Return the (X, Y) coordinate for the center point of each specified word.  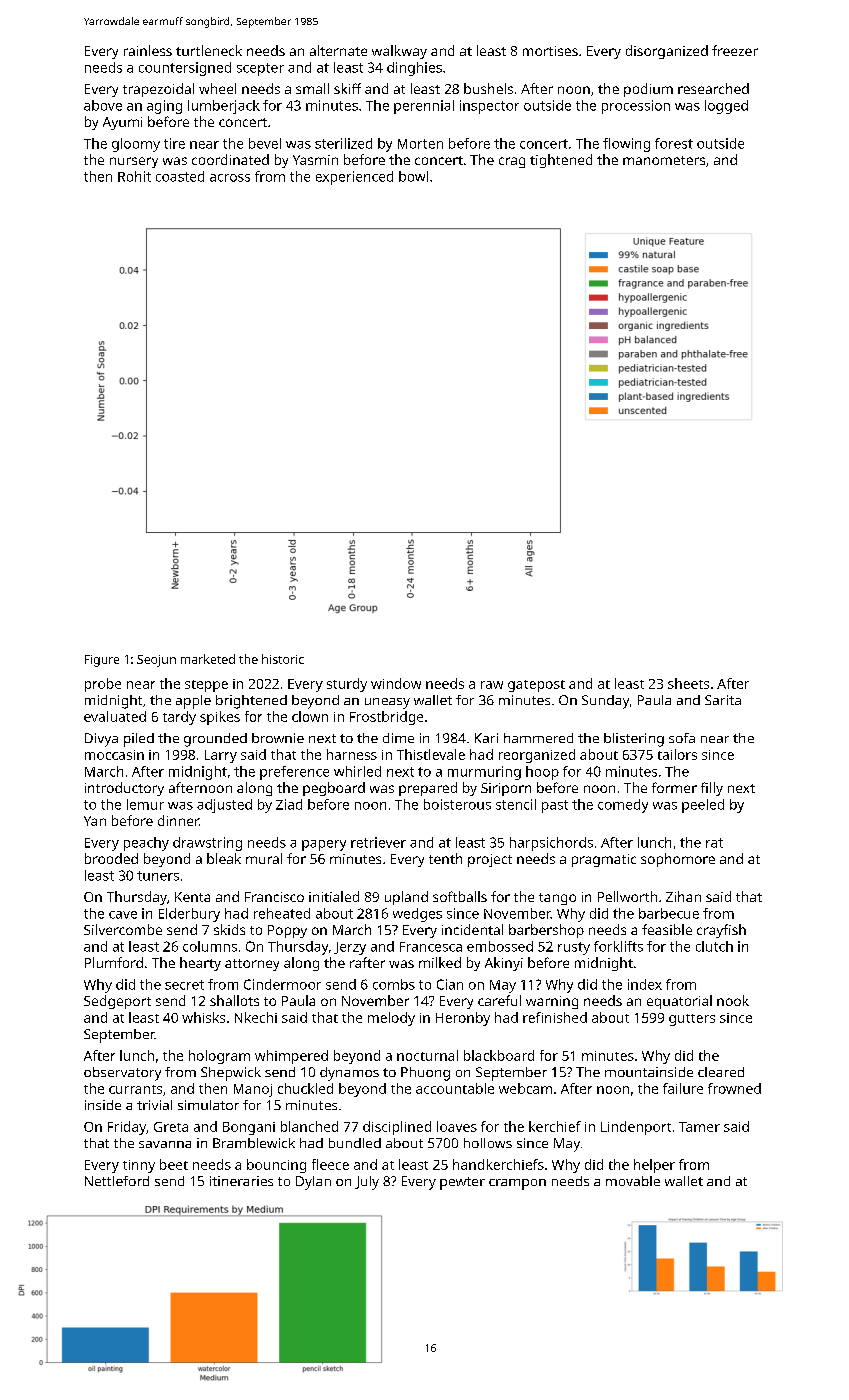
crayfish (721, 931)
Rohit (134, 176)
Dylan (313, 1183)
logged (726, 107)
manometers (664, 160)
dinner (178, 820)
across (230, 178)
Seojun (156, 661)
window (396, 683)
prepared (428, 789)
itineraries (241, 1181)
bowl (413, 176)
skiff (347, 88)
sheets (688, 683)
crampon (517, 1184)
